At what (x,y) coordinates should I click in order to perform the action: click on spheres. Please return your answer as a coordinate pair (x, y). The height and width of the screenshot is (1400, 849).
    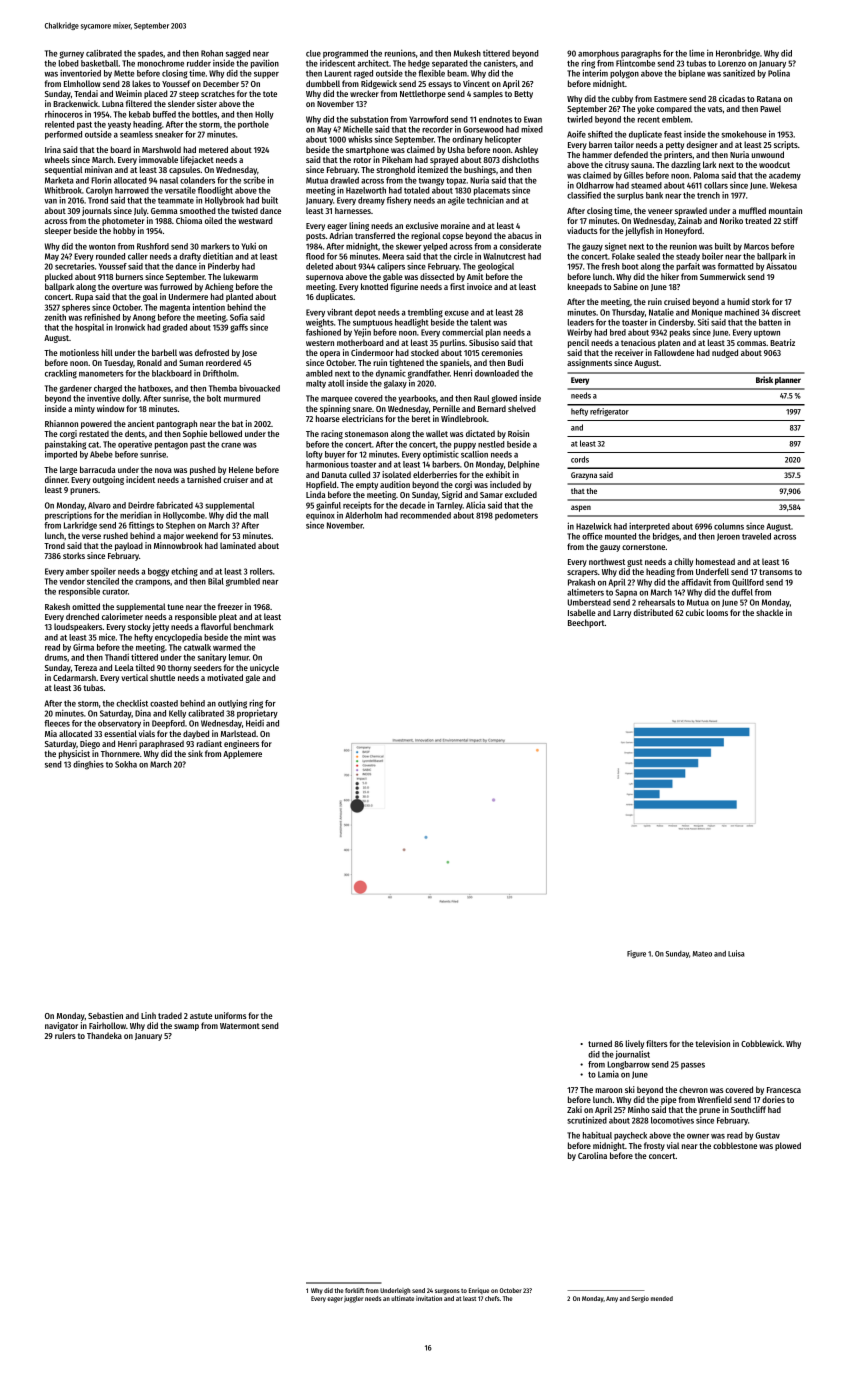
    Looking at the image, I should click on (76, 308).
